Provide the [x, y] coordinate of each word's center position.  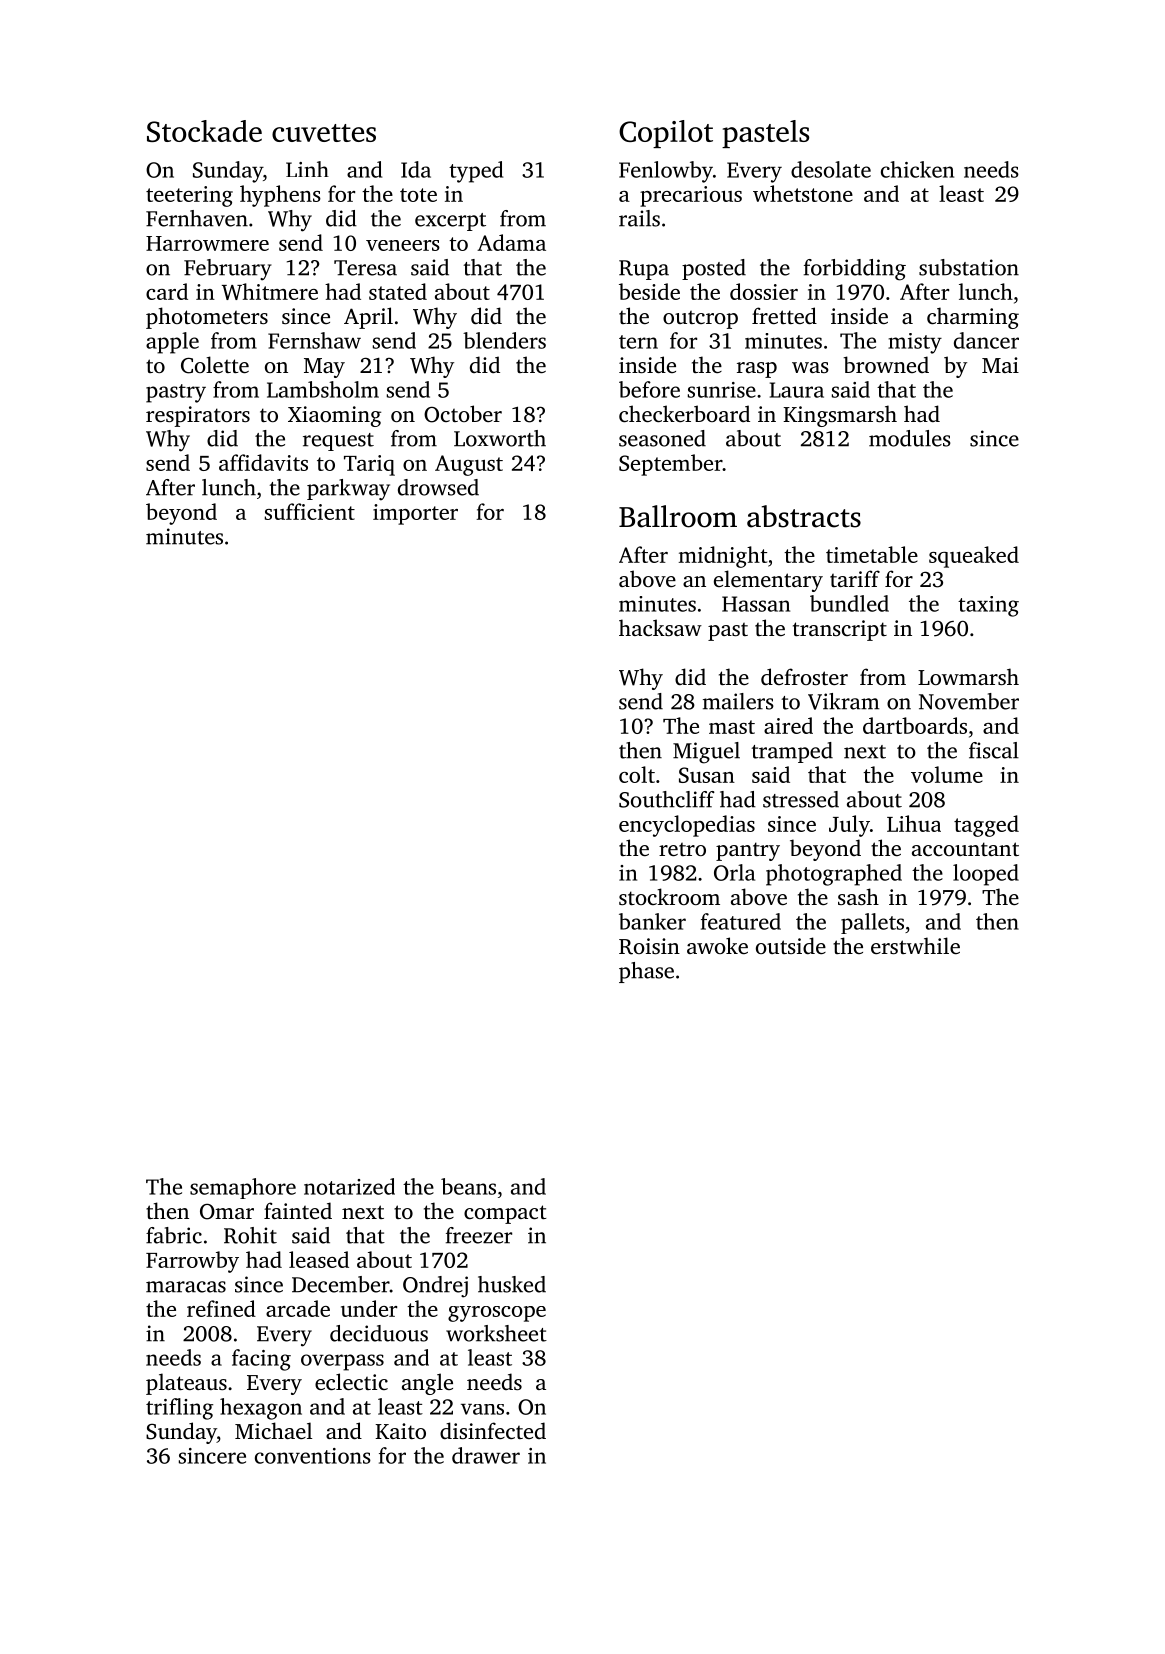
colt [637, 774]
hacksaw [660, 627]
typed [476, 172]
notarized [349, 1186]
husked [512, 1284]
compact [505, 1214]
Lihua [914, 823]
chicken [917, 169]
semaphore [243, 1188]
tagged [986, 826]
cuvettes [324, 133]
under [369, 1308]
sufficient [310, 511]
